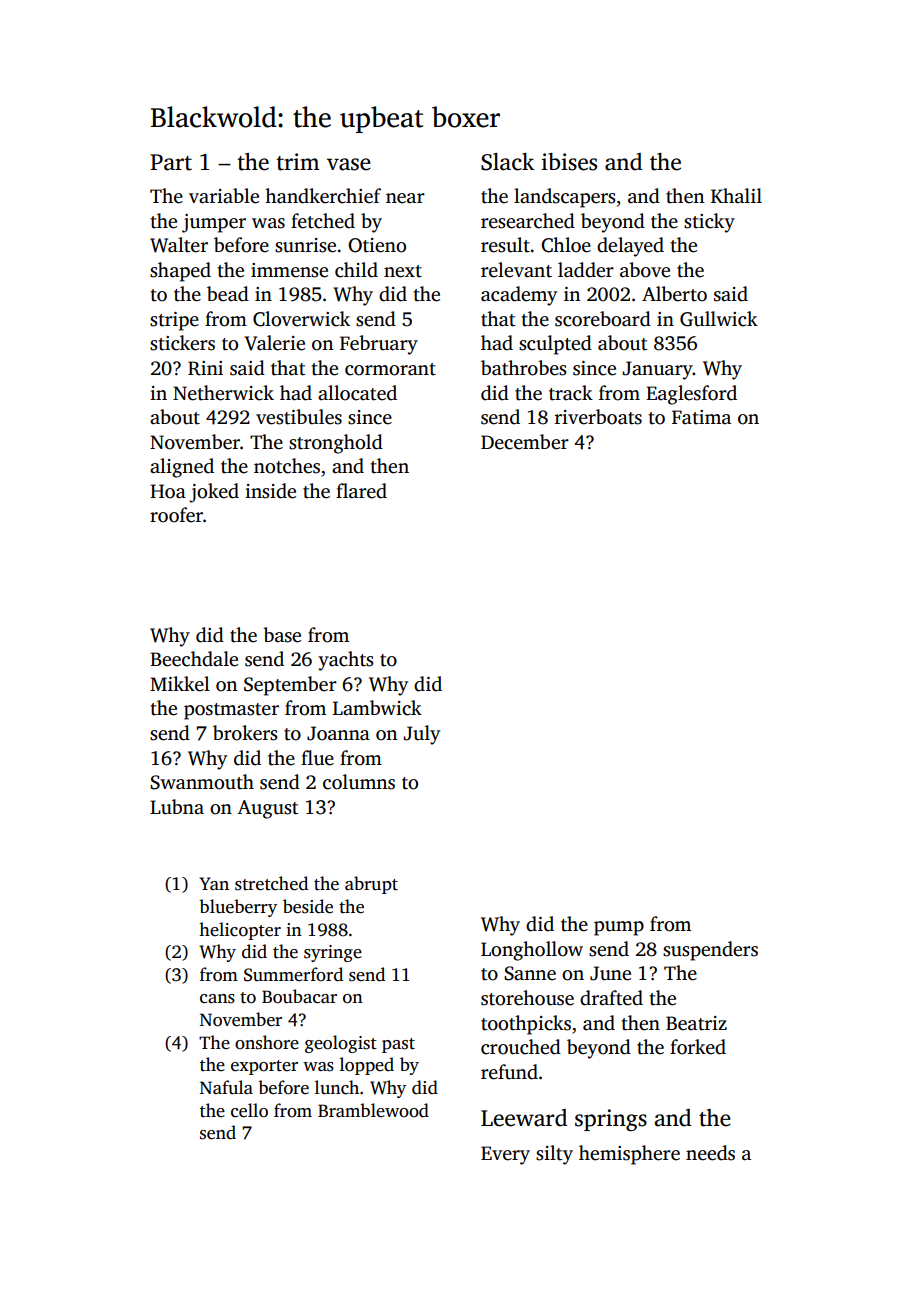 This screenshot has width=924, height=1311. Describe the element at coordinates (519, 296) in the screenshot. I see `academy` at that location.
